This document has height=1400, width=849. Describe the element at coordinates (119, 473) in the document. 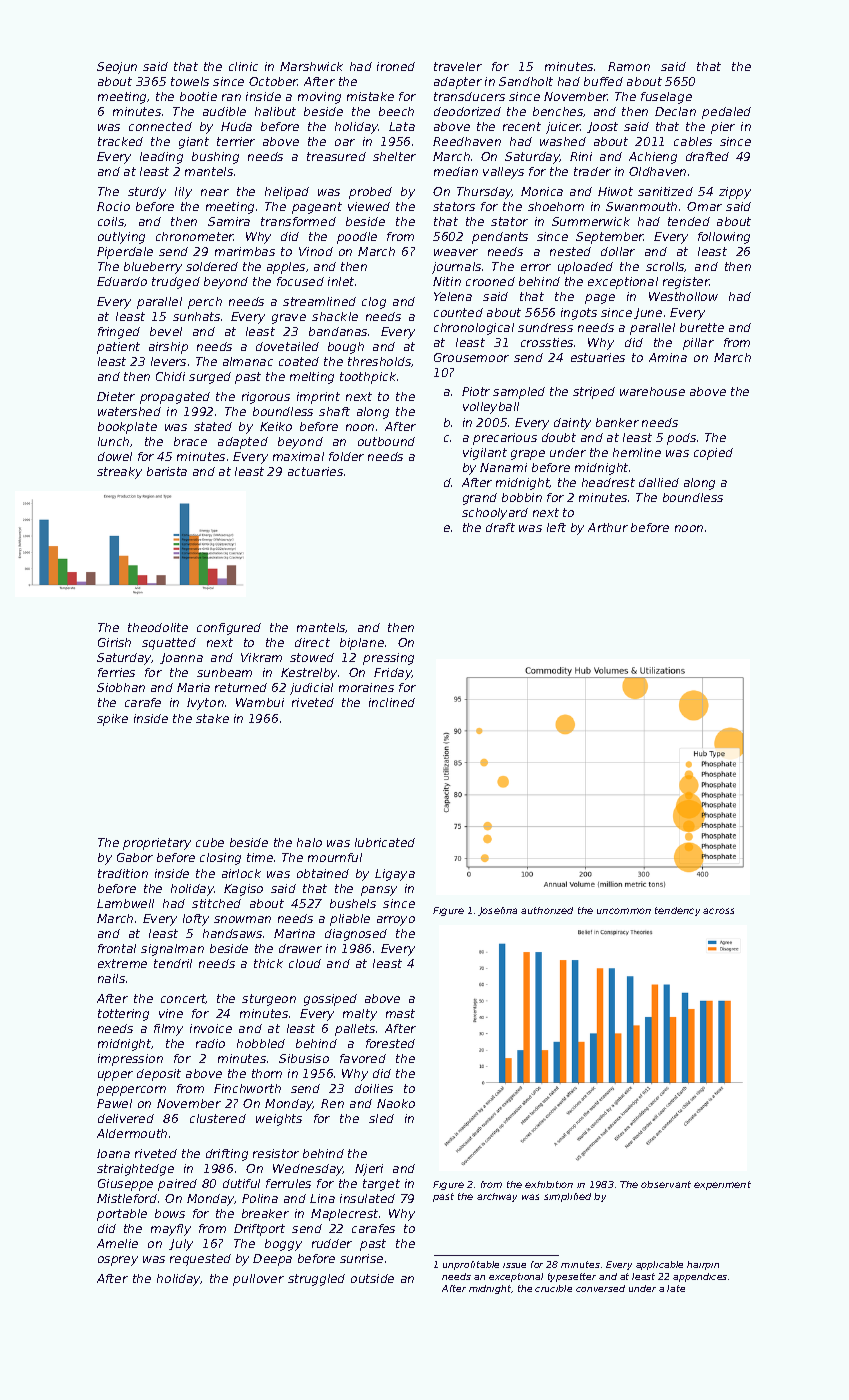

I see `streaky` at that location.
